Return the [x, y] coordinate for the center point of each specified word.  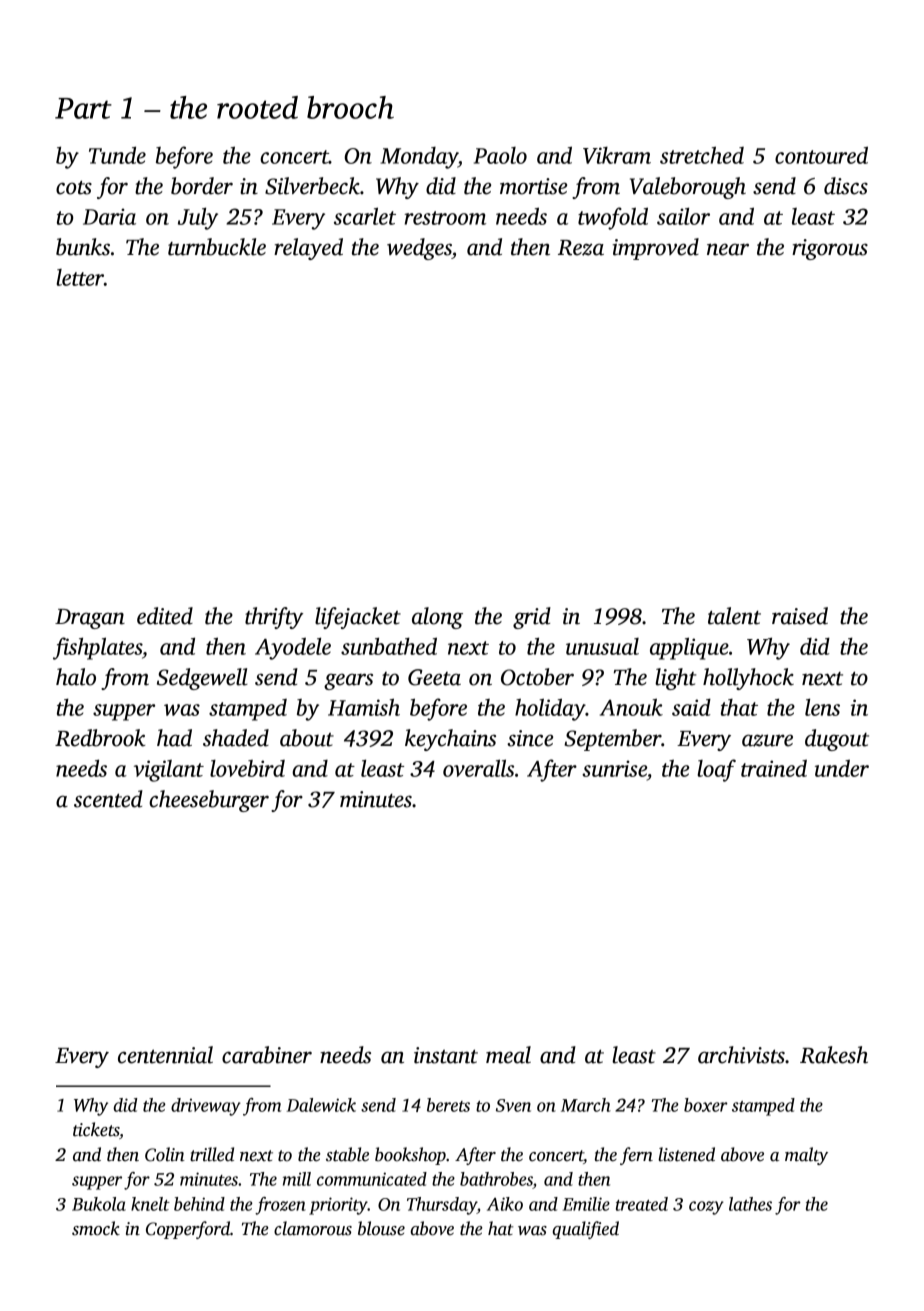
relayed [308, 249]
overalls [478, 768]
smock [96, 1228]
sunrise [614, 768]
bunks [83, 247]
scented [108, 799]
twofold [613, 218]
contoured [821, 155]
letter [80, 277]
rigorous [830, 249]
